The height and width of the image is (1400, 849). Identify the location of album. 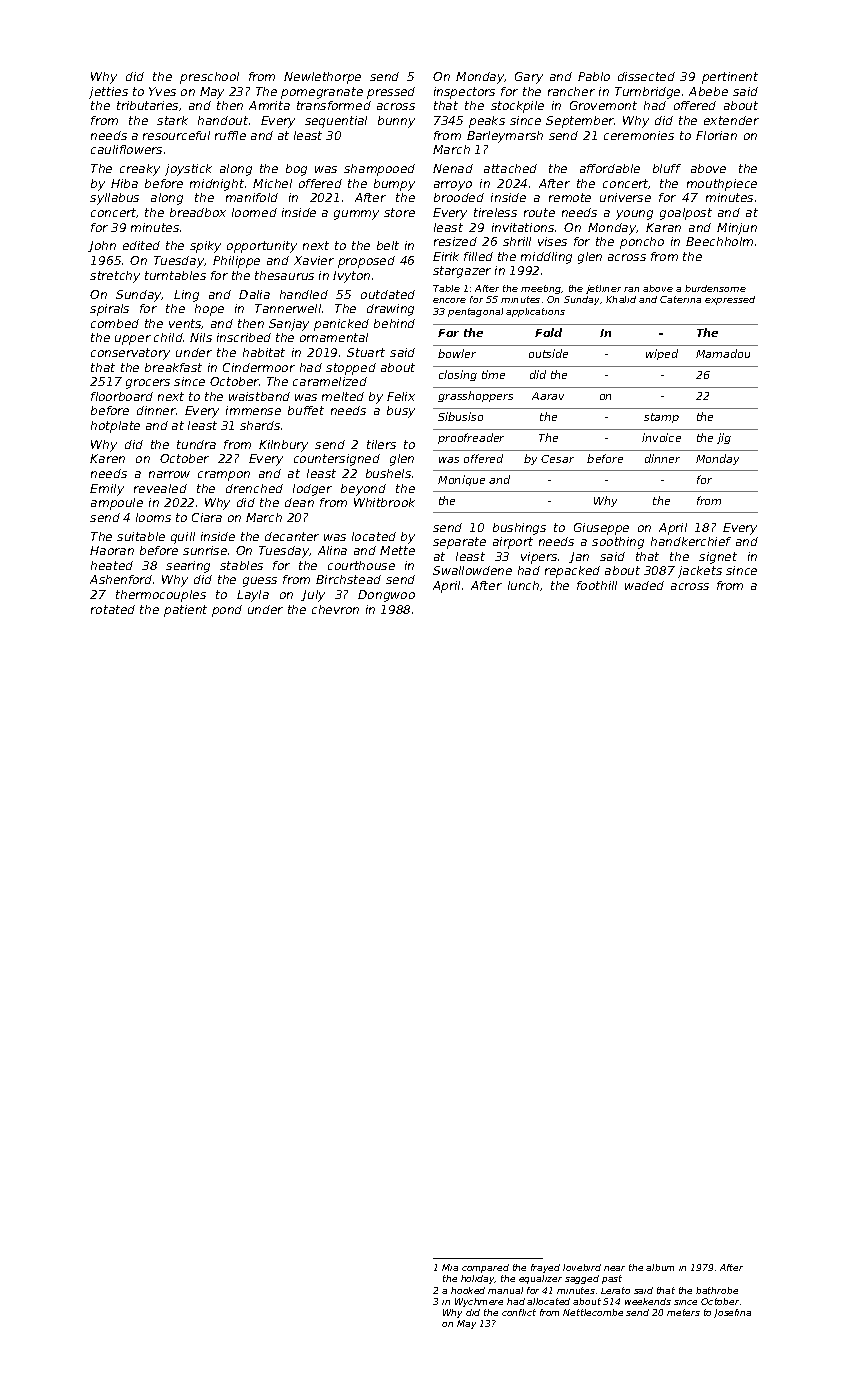
(660, 1267).
